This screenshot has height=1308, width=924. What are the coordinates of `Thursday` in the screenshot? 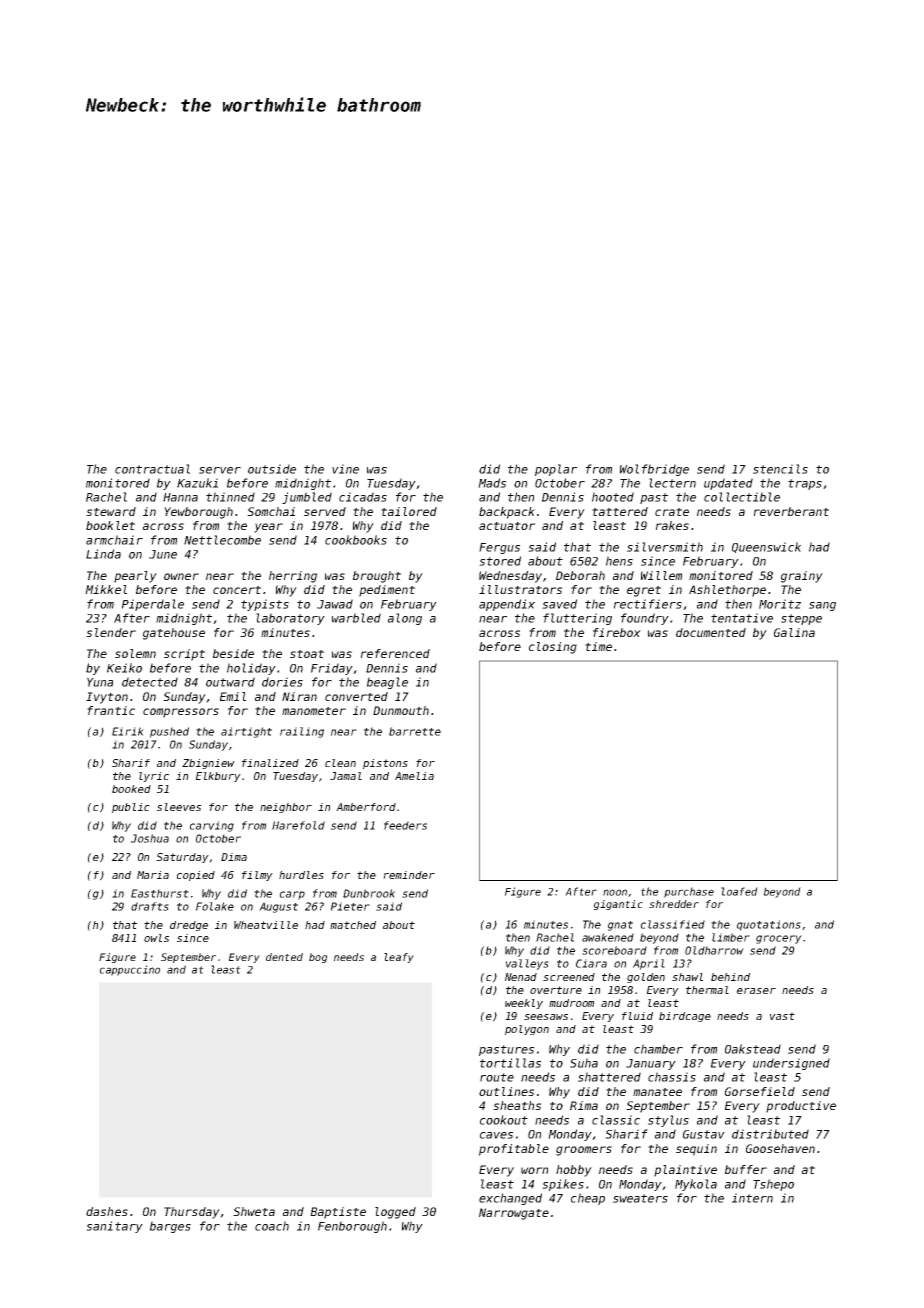 It's located at (192, 1213).
